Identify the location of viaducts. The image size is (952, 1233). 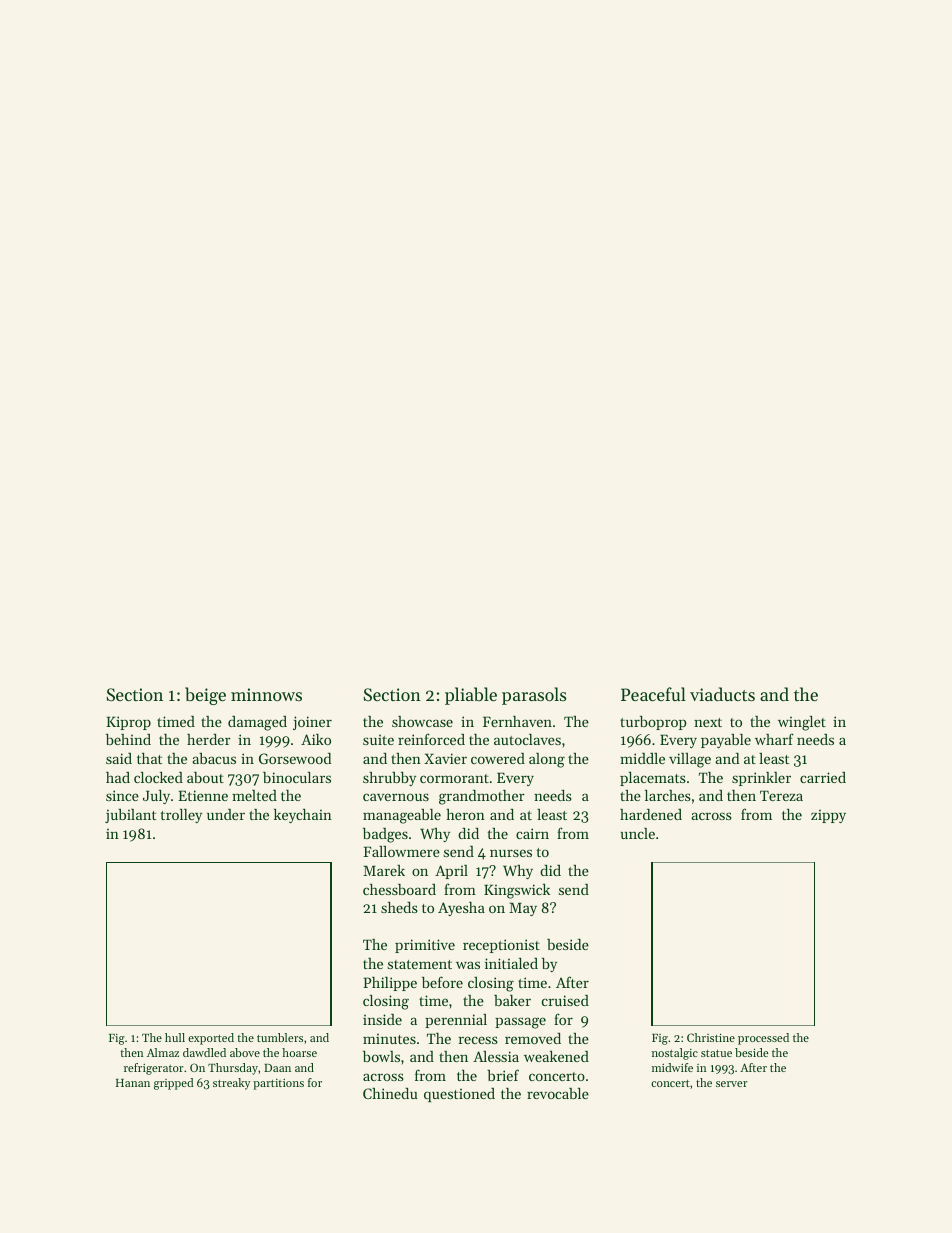
(722, 694).
